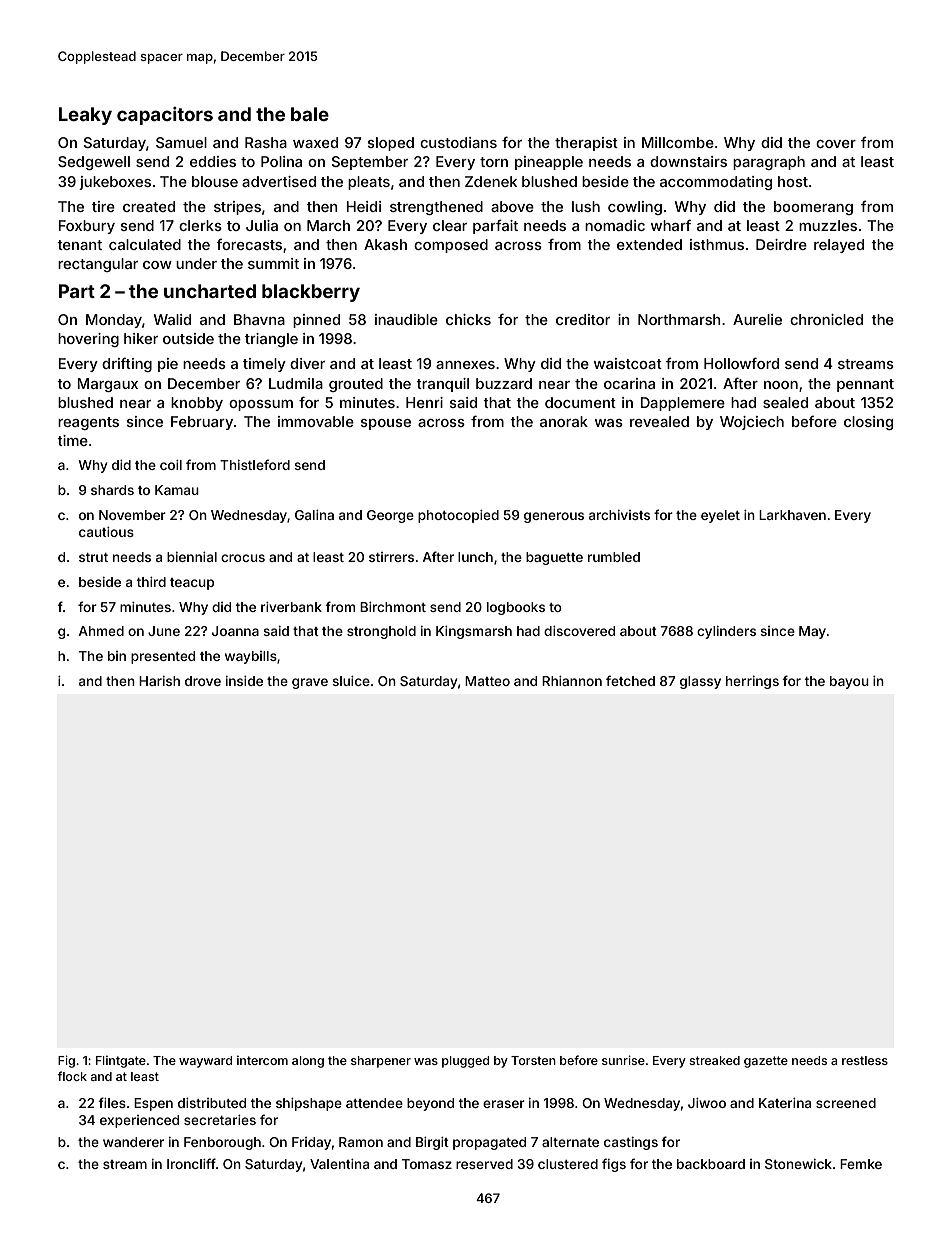 This screenshot has width=952, height=1233. I want to click on chicks, so click(468, 319).
